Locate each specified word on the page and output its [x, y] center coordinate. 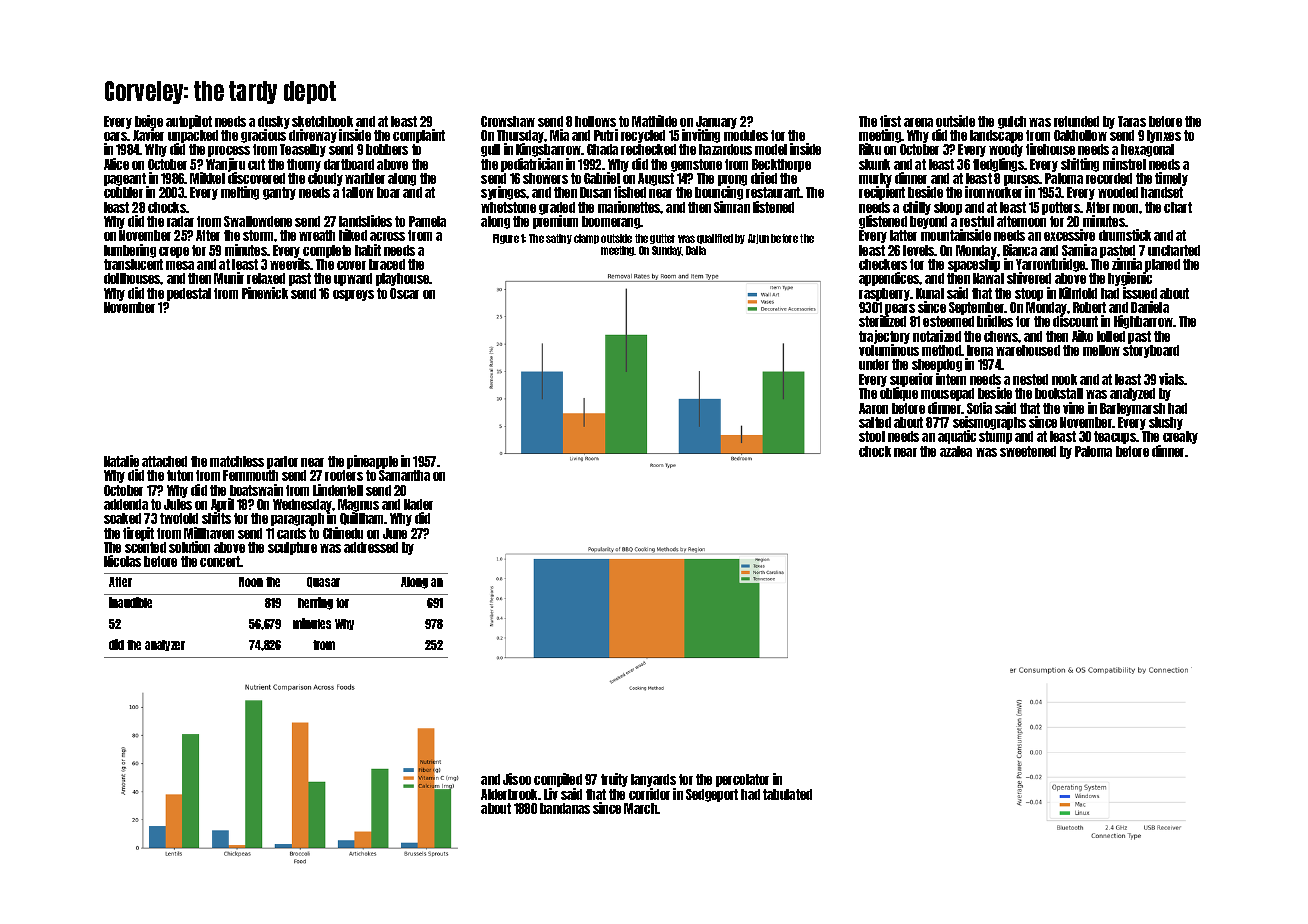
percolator [742, 780]
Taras [1132, 121]
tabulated [787, 794]
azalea [956, 451]
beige [149, 122]
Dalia [696, 250]
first [890, 121]
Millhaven [209, 533]
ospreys [353, 295]
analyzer [165, 645]
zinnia [1127, 264]
